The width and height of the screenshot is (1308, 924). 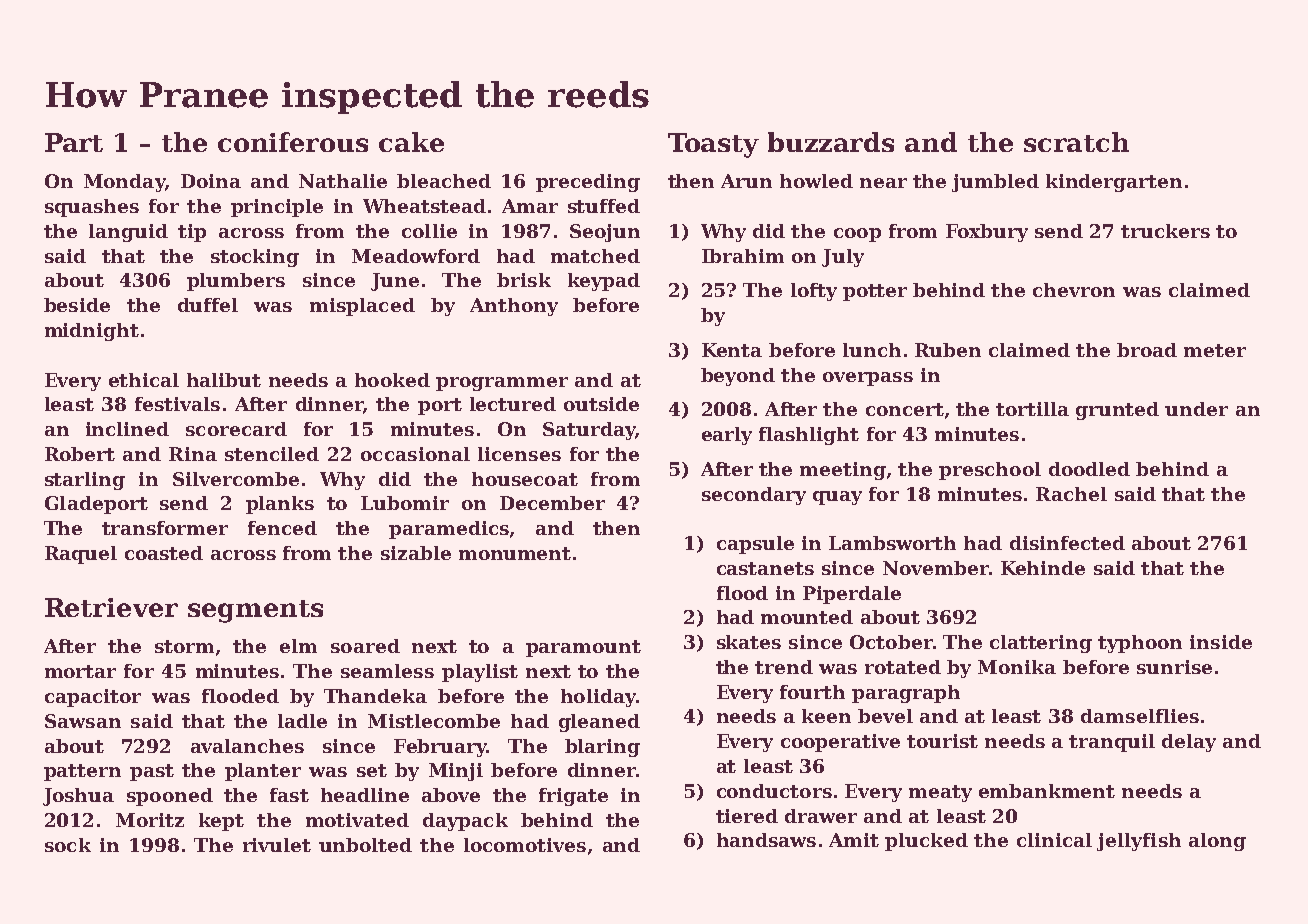 I want to click on Ruben, so click(x=948, y=350).
